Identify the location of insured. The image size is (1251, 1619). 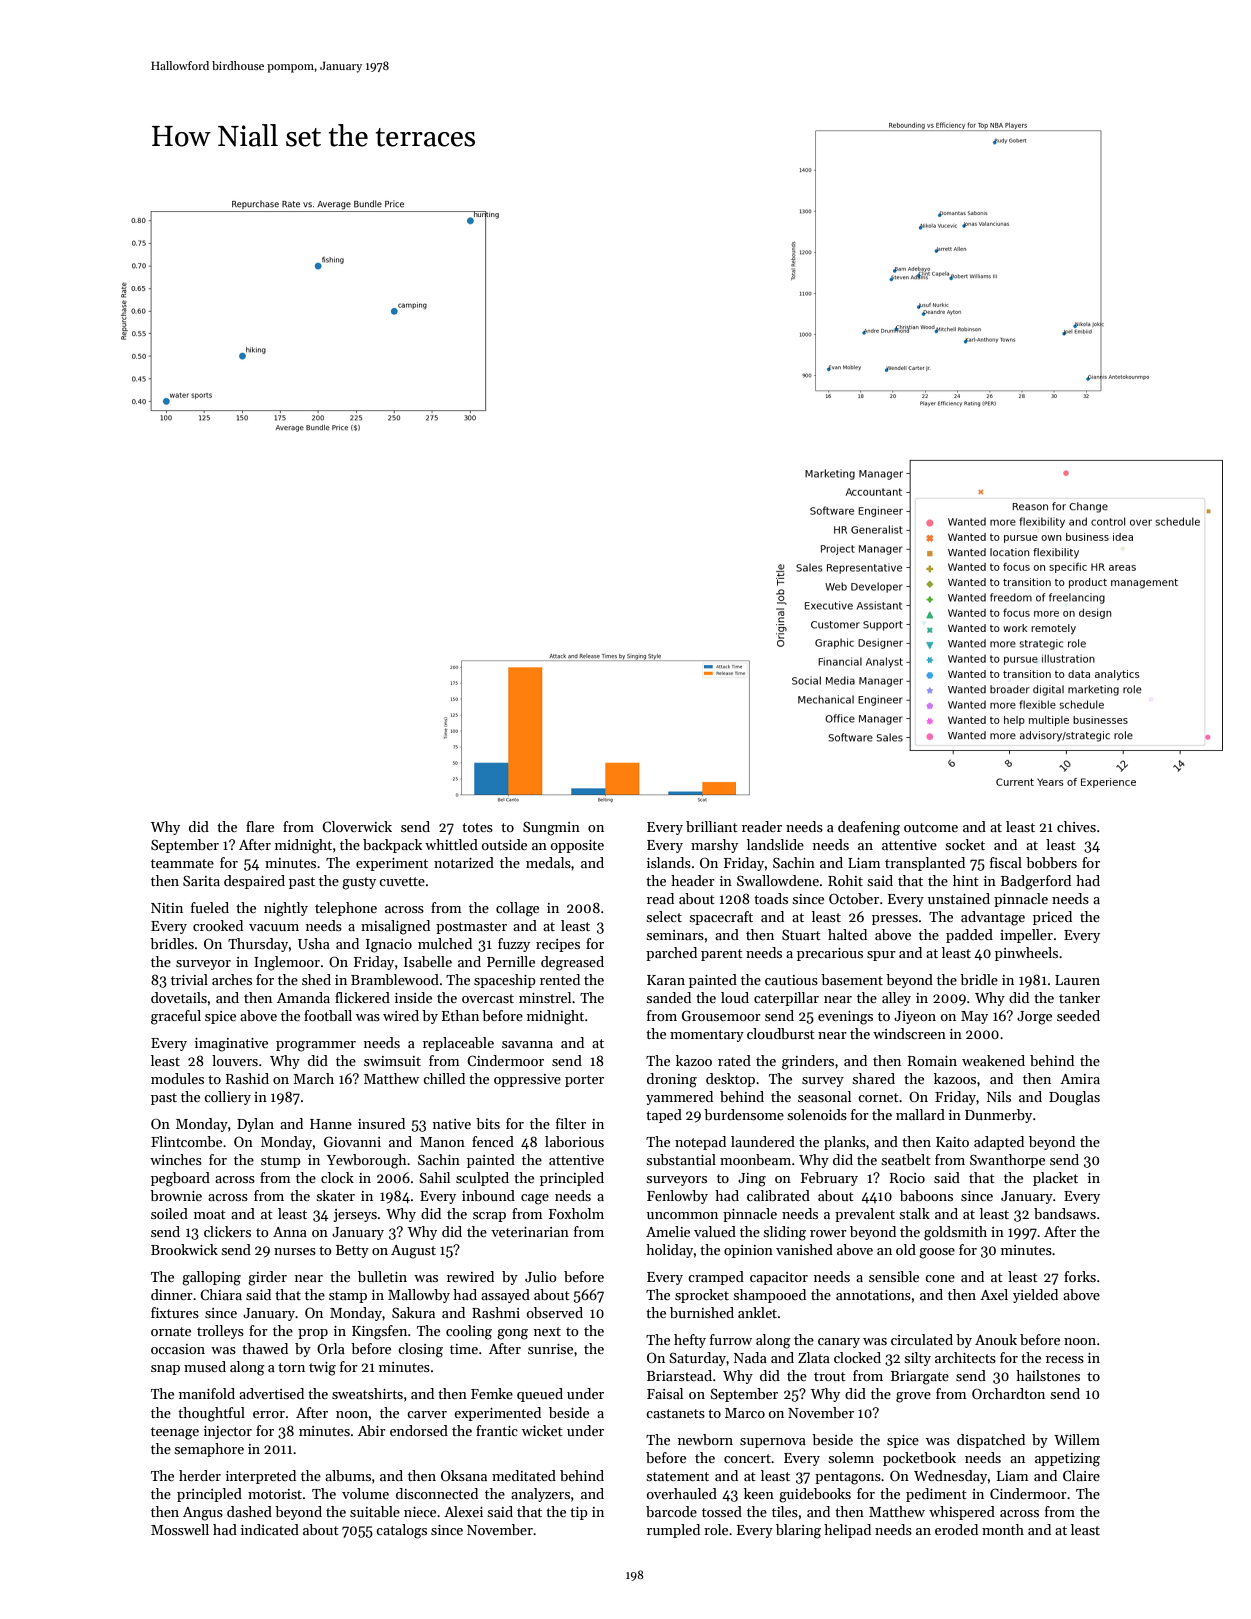
(381, 1123).
